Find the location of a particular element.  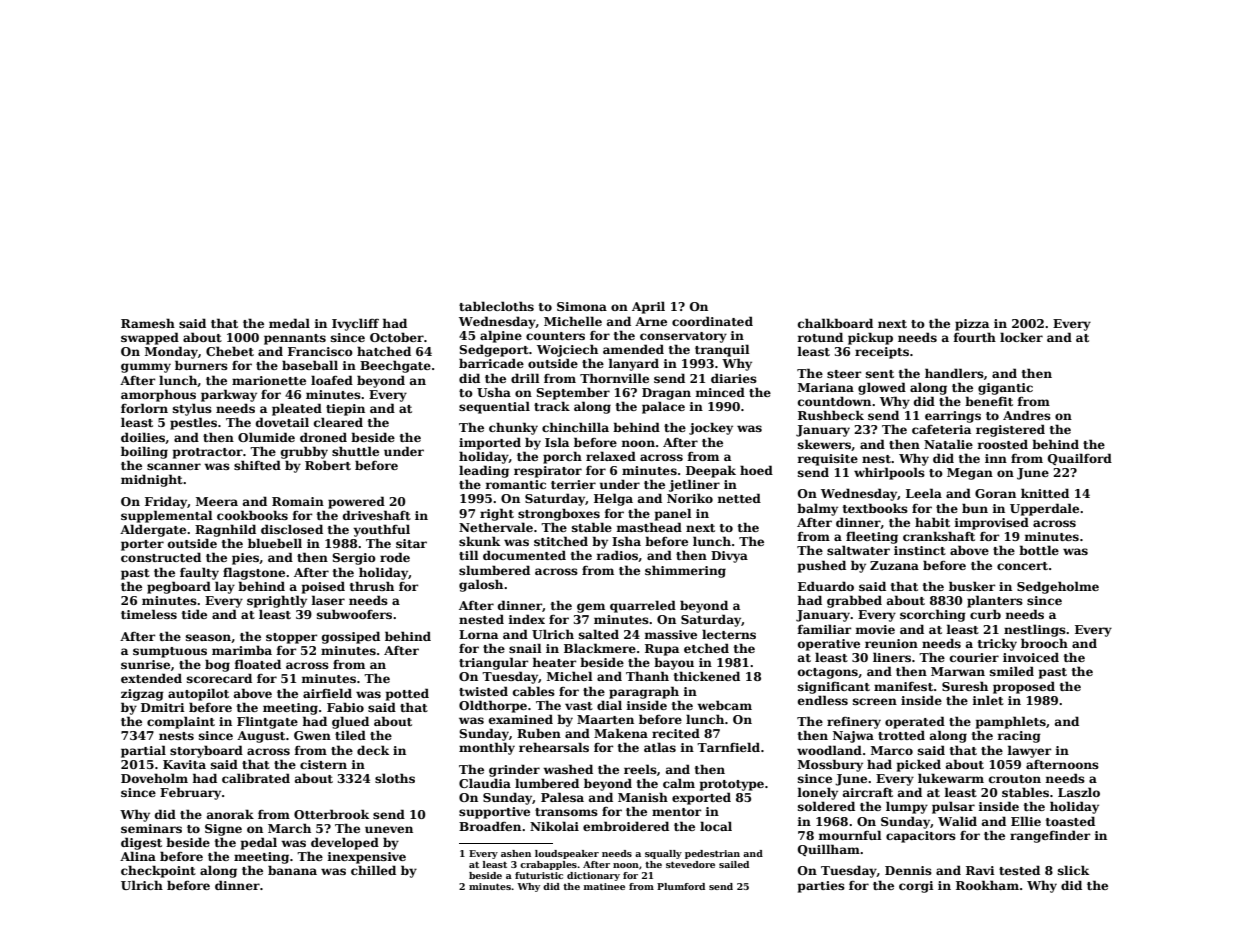

Quillham is located at coordinates (829, 850).
